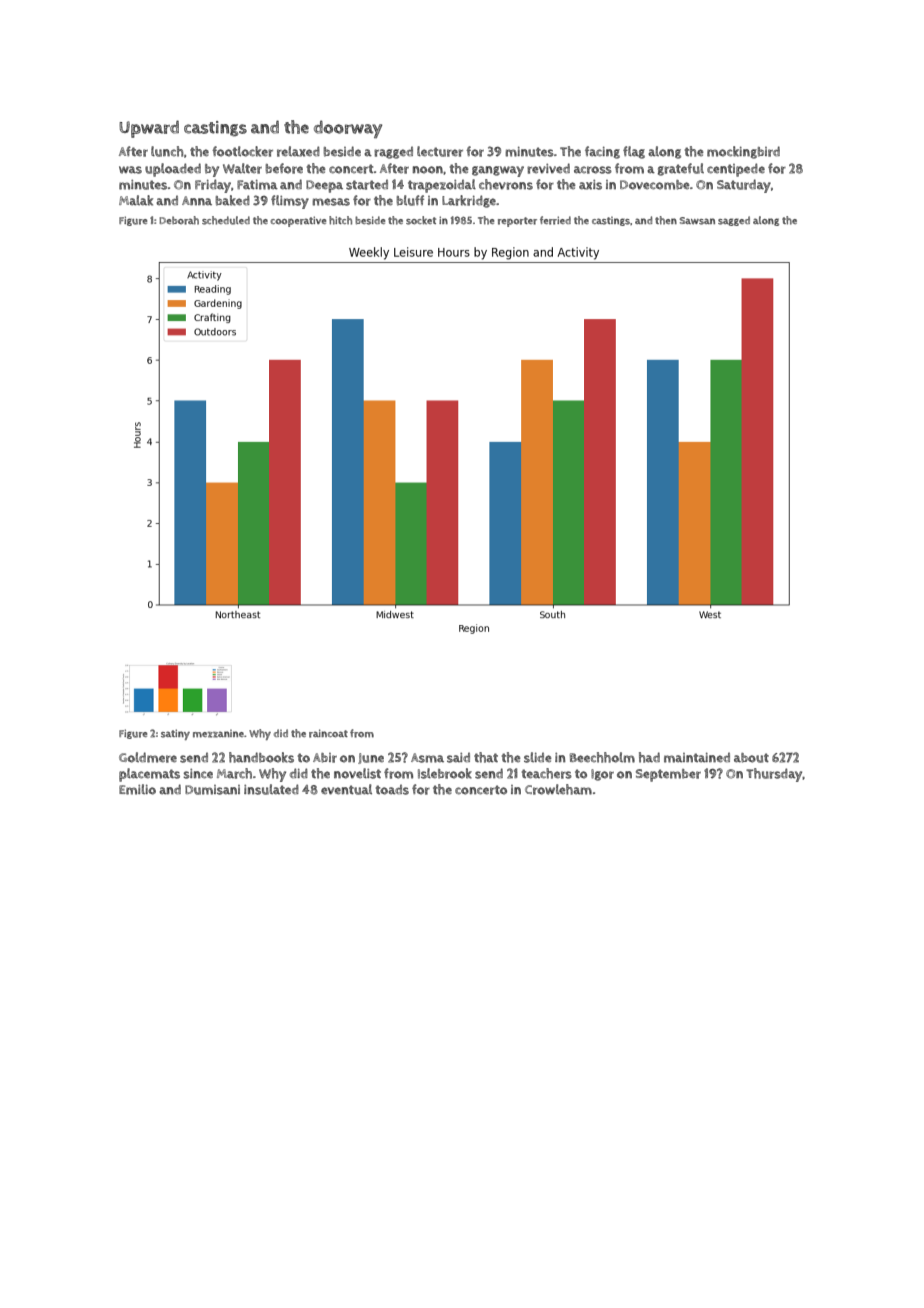  What do you see at coordinates (427, 758) in the document?
I see `Asma` at bounding box center [427, 758].
